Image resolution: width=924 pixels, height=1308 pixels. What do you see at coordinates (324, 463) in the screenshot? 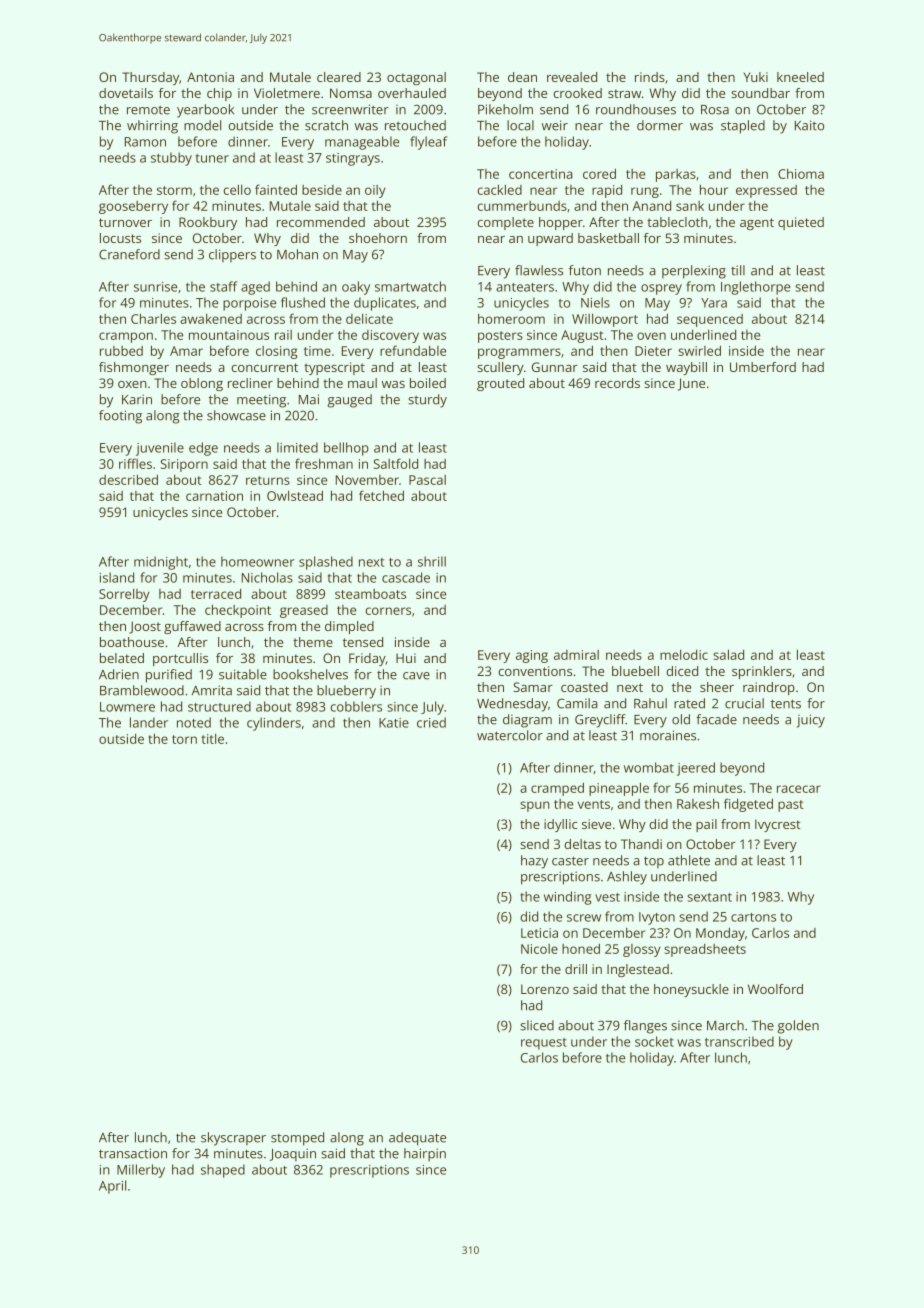
I see `freshman` at bounding box center [324, 463].
